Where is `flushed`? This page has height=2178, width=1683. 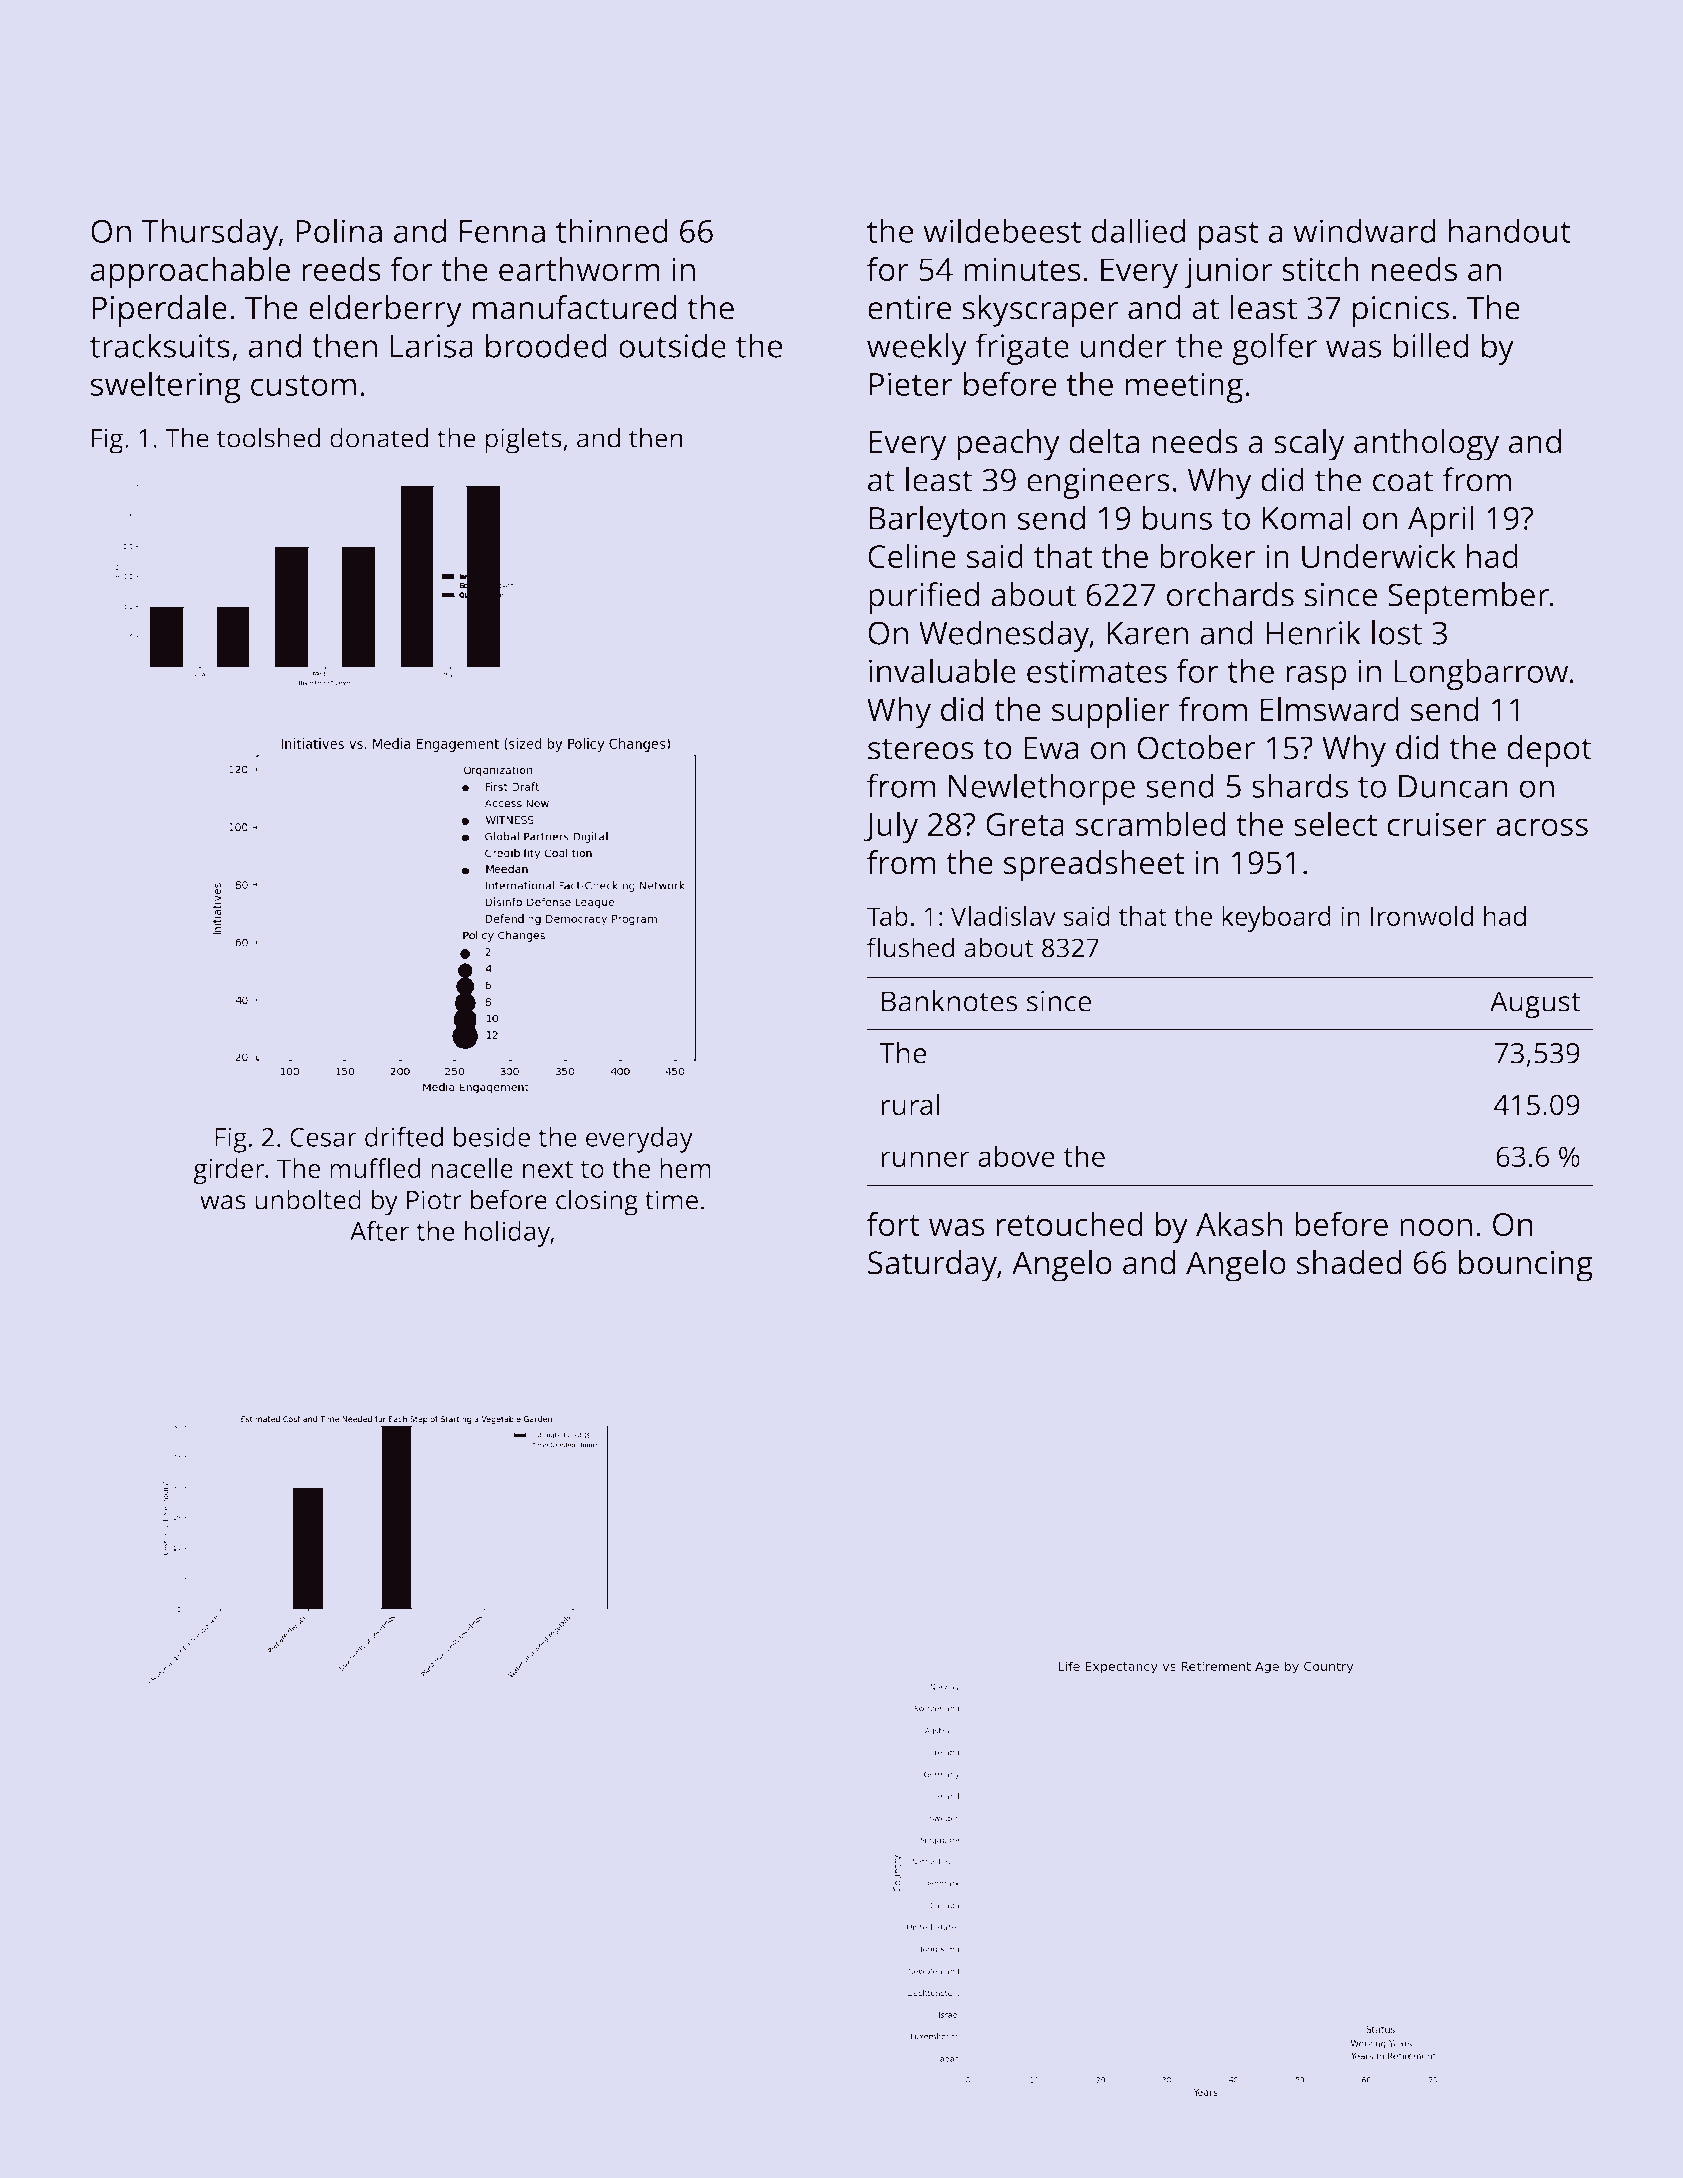 flushed is located at coordinates (910, 947).
